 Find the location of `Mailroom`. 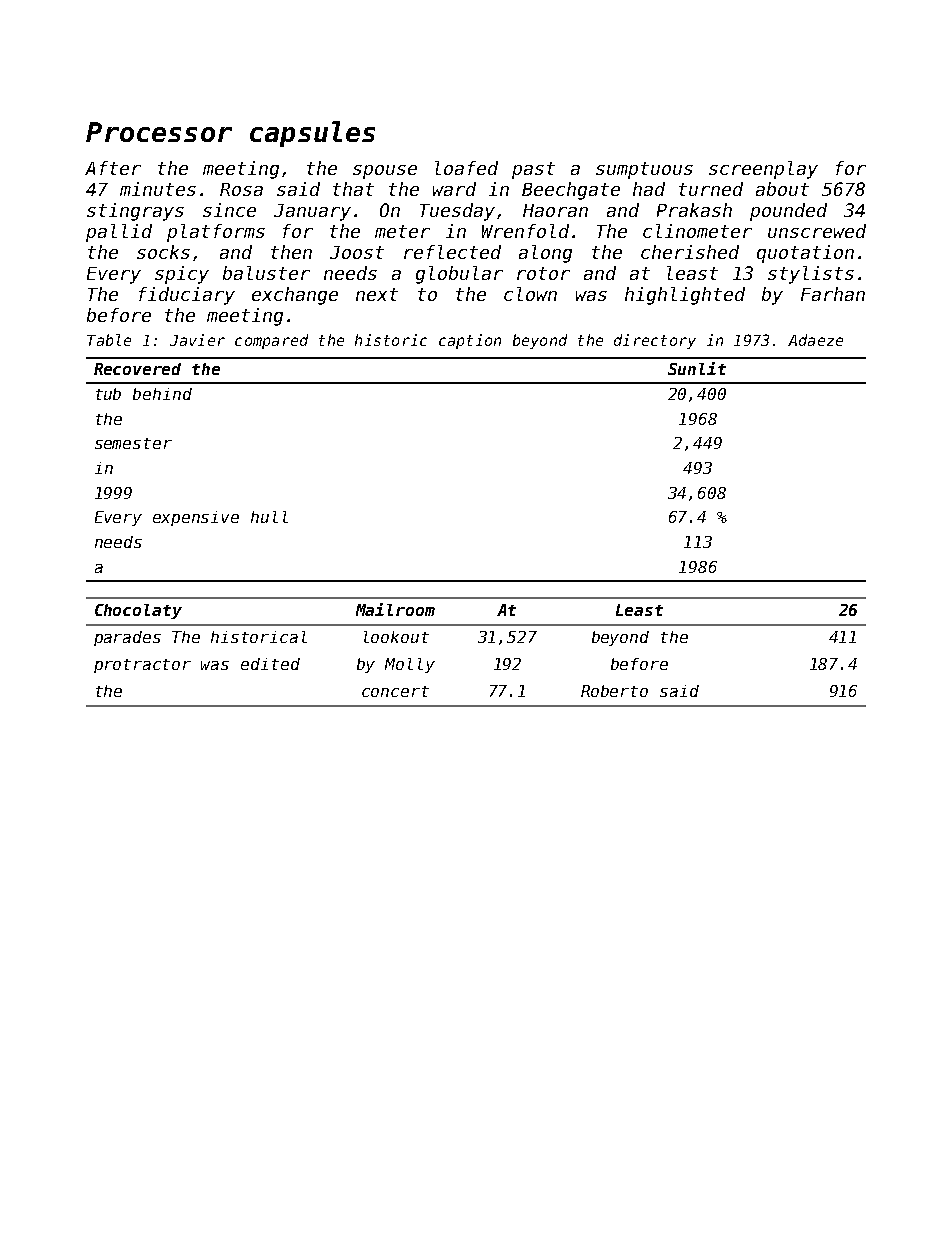

Mailroom is located at coordinates (395, 609).
